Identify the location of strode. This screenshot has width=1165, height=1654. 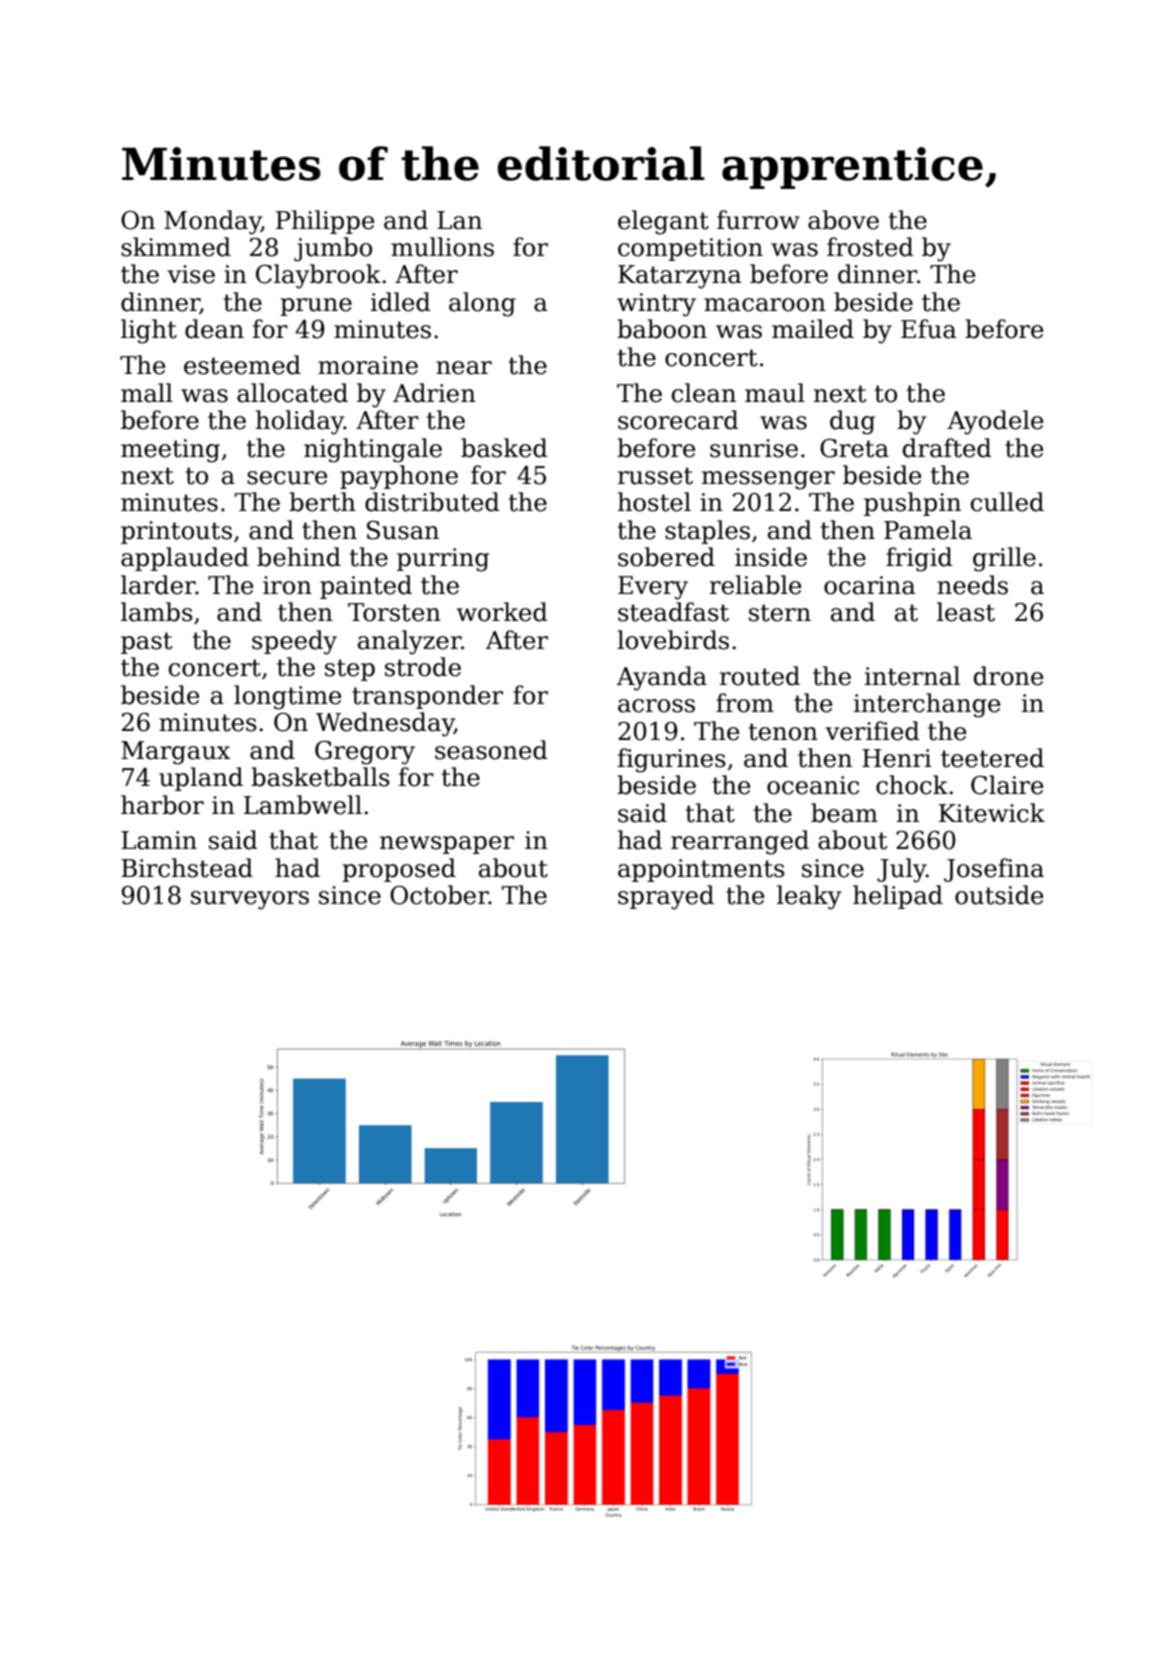
(423, 667).
